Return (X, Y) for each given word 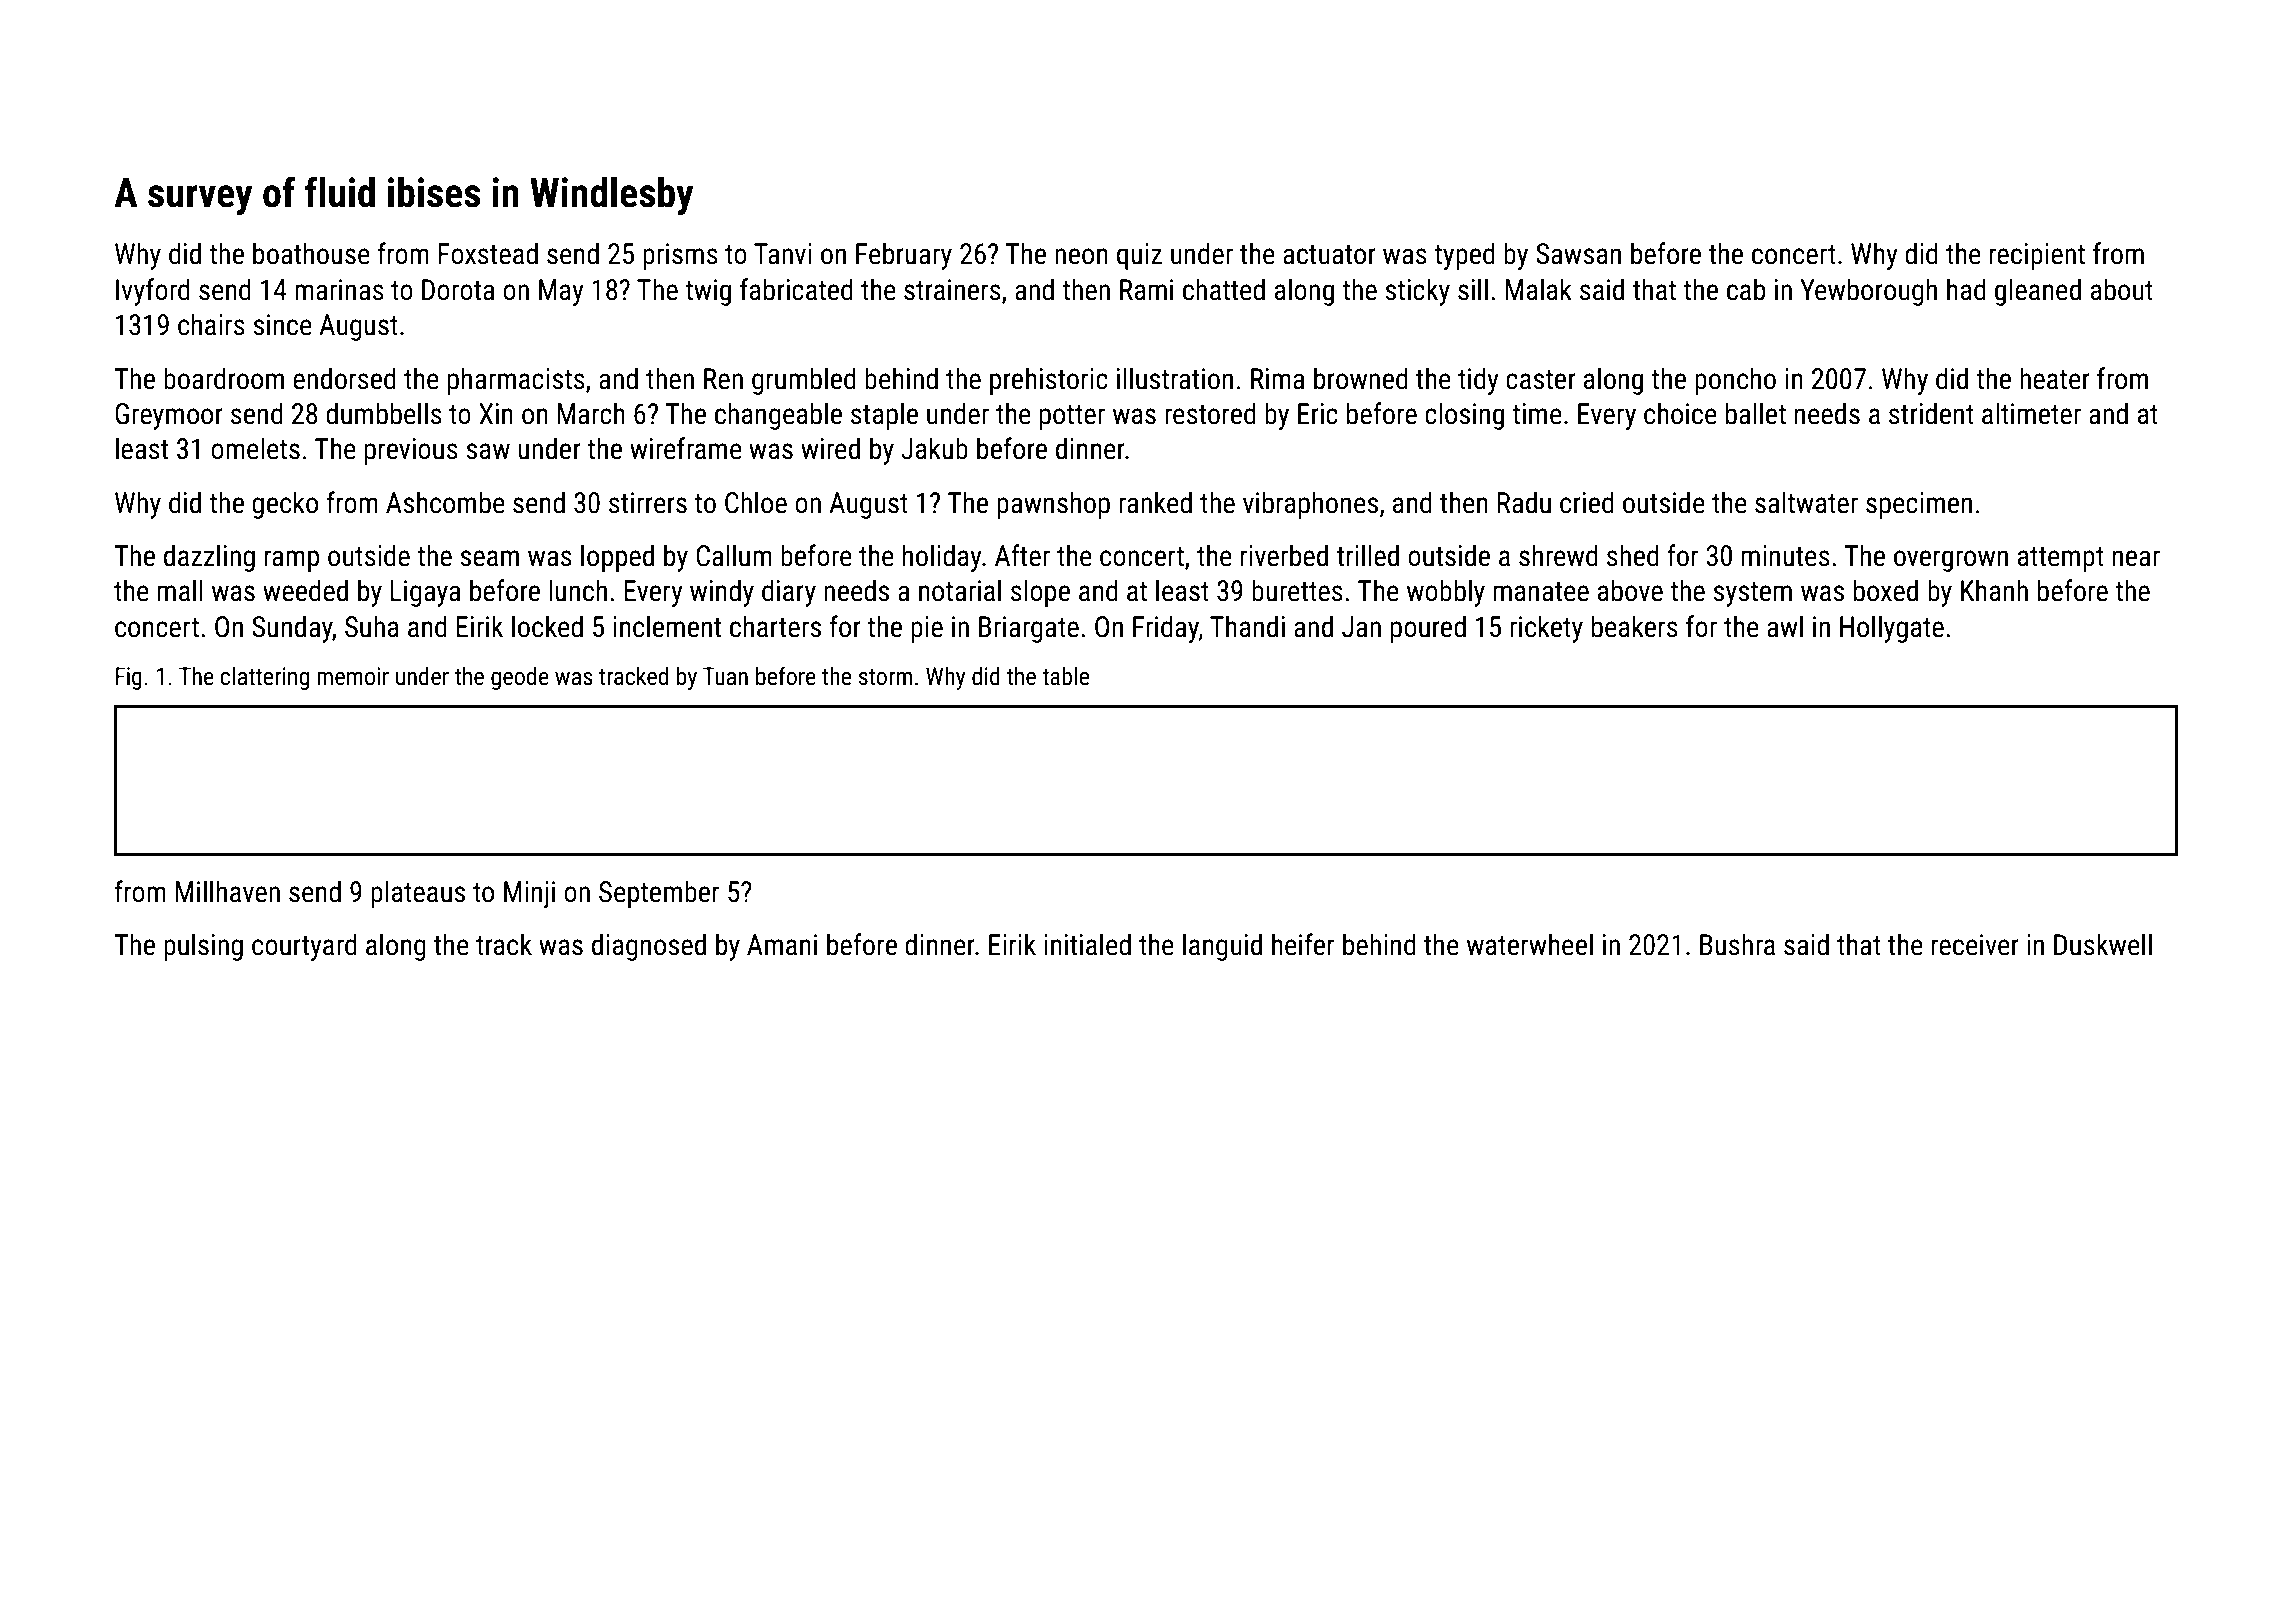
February (904, 256)
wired (830, 448)
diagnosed (649, 947)
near (2136, 558)
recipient (2037, 256)
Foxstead (488, 253)
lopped (617, 558)
